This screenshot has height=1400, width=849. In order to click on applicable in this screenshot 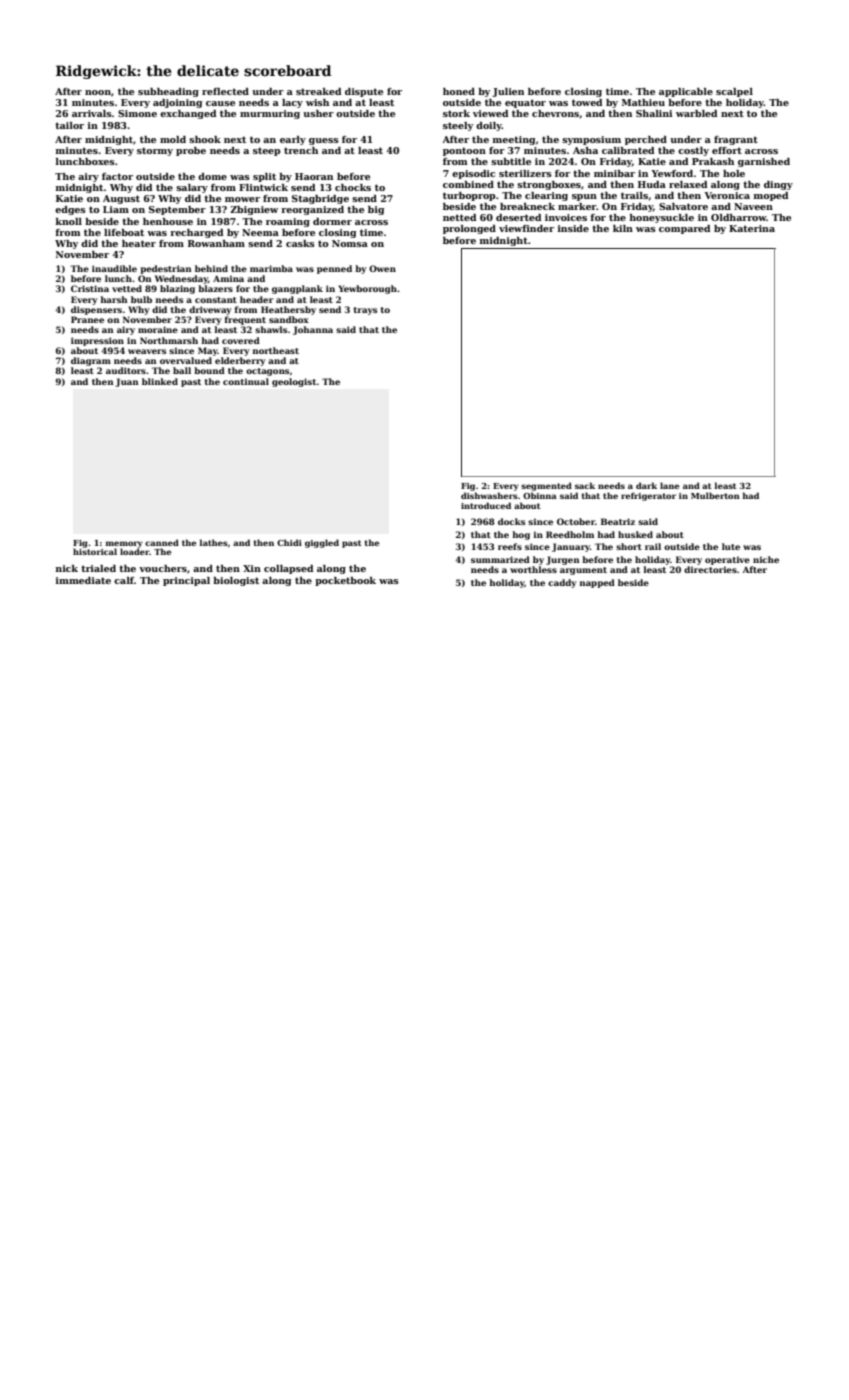, I will do `click(686, 92)`.
